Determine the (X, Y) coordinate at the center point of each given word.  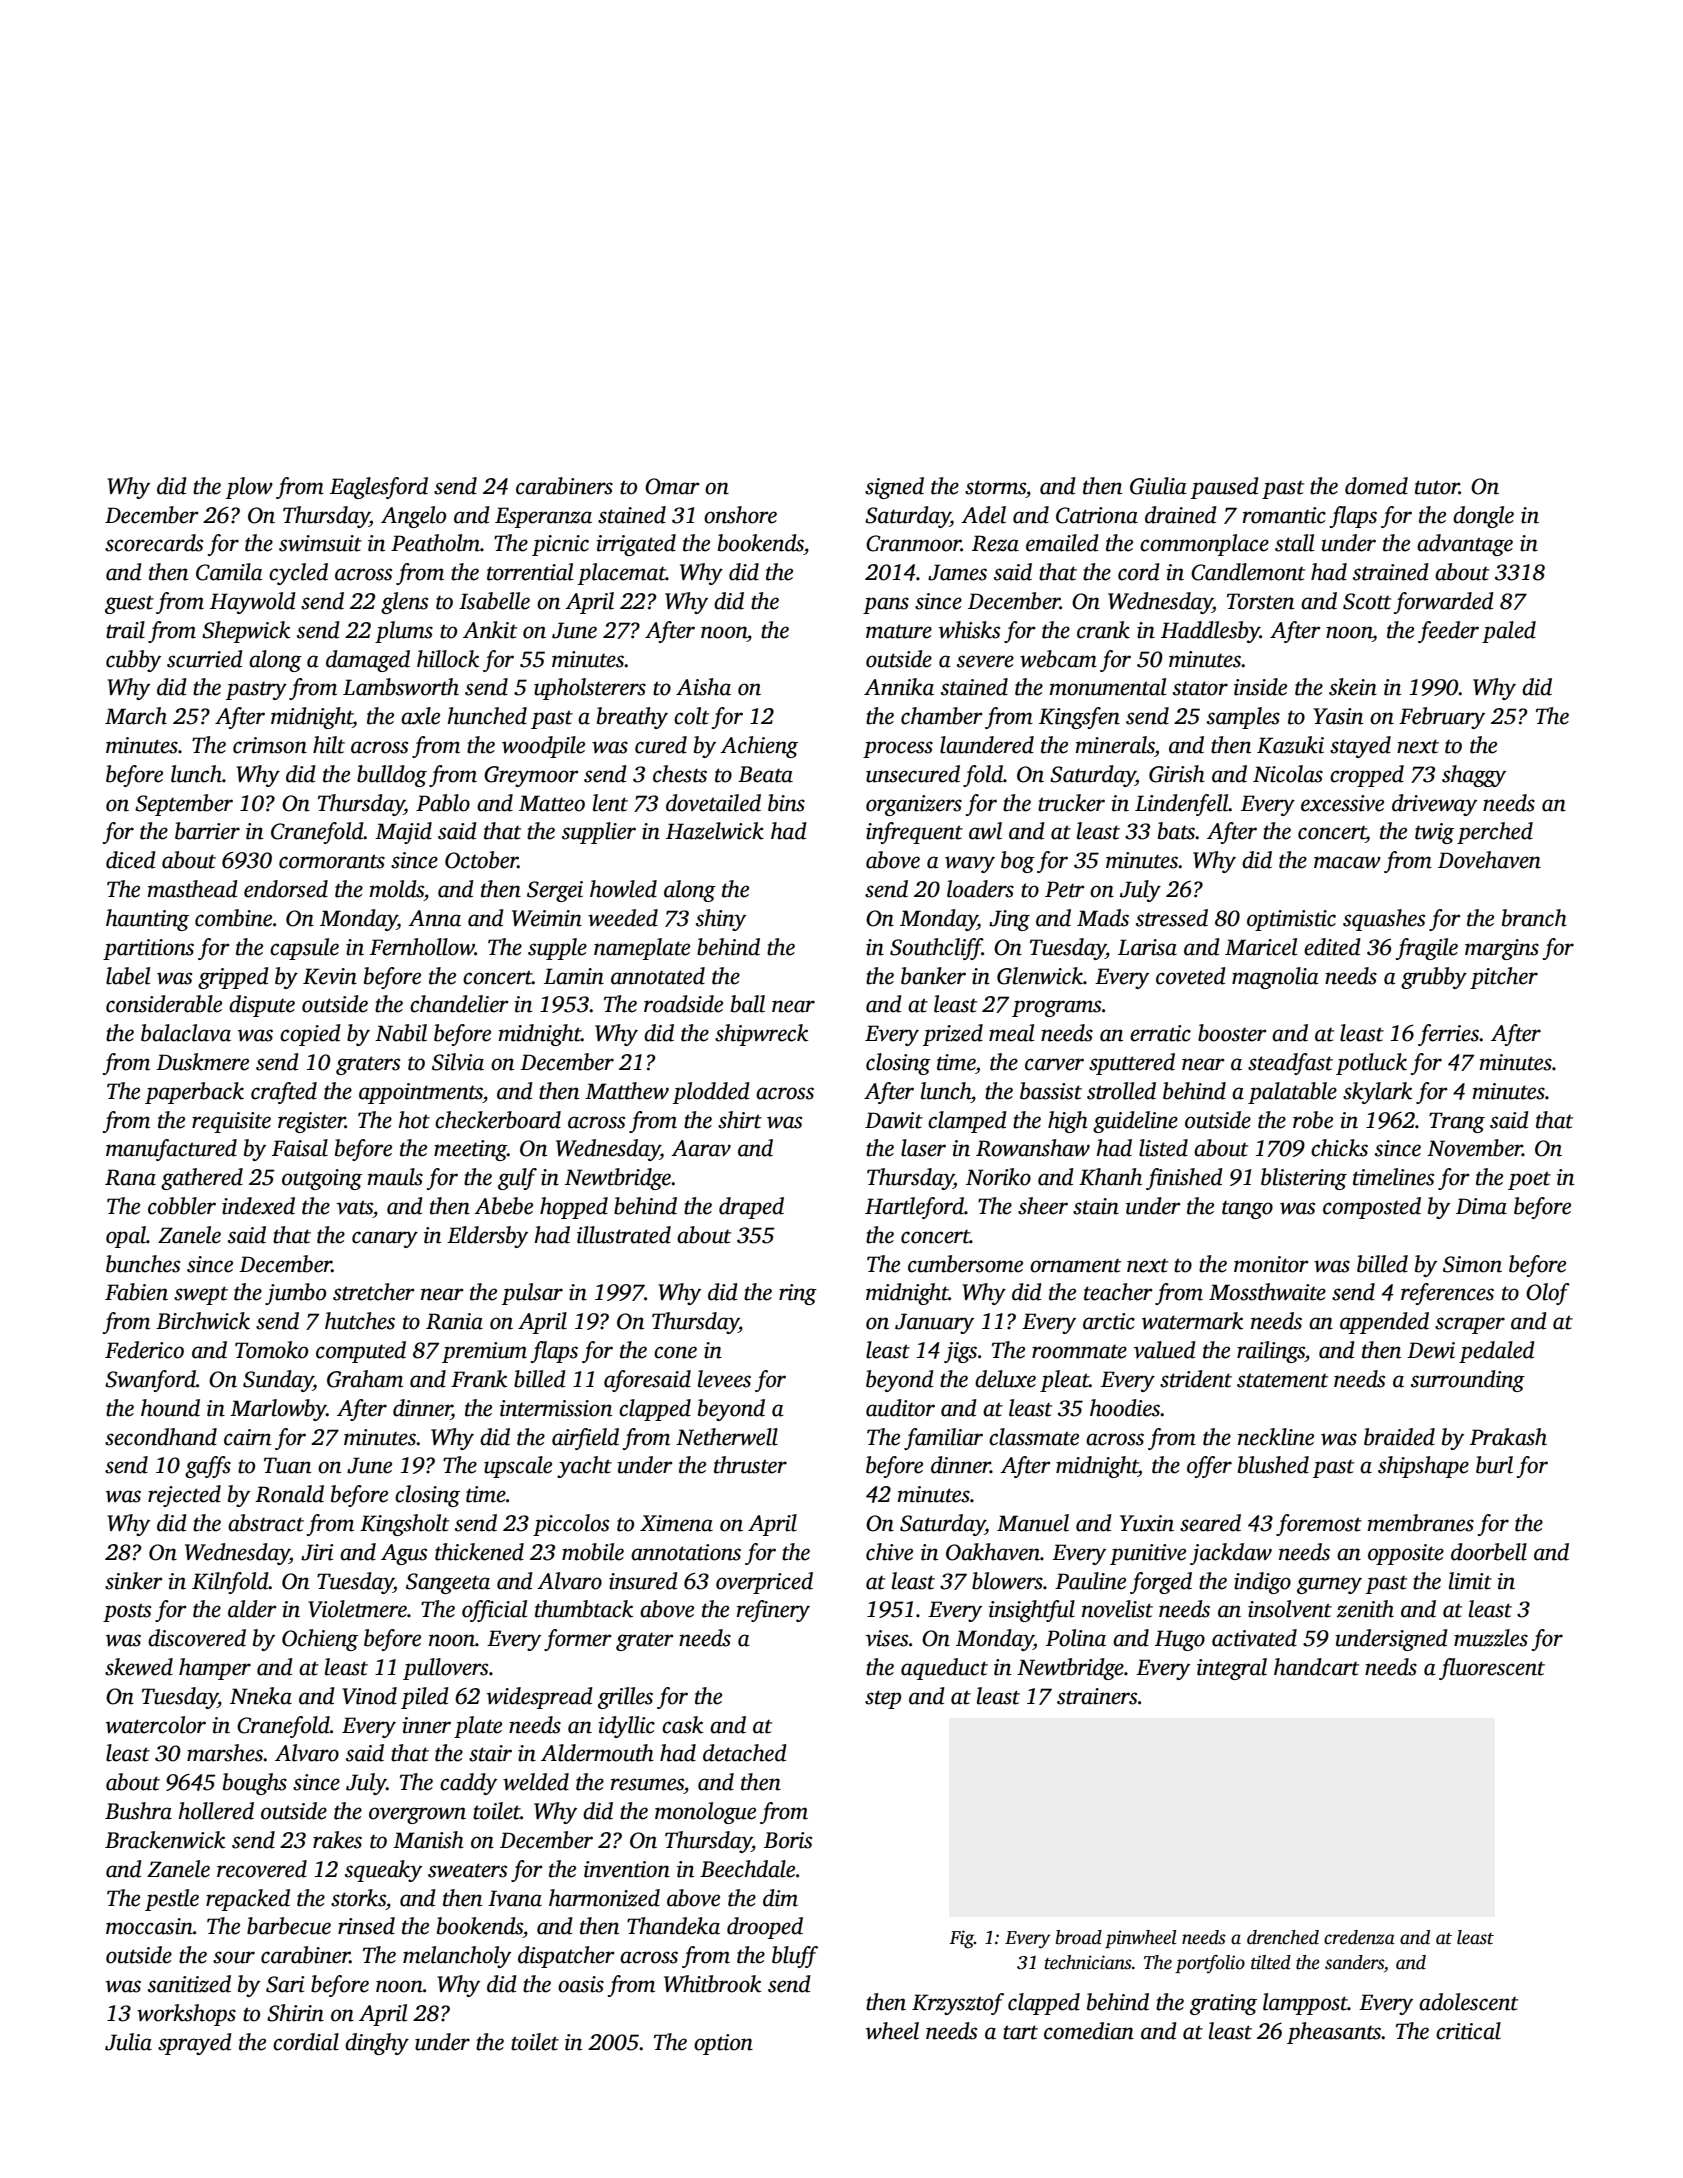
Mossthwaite (1267, 1292)
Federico (144, 1350)
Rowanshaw (1033, 1148)
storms (995, 487)
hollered (216, 1811)
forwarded (1443, 603)
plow (249, 488)
